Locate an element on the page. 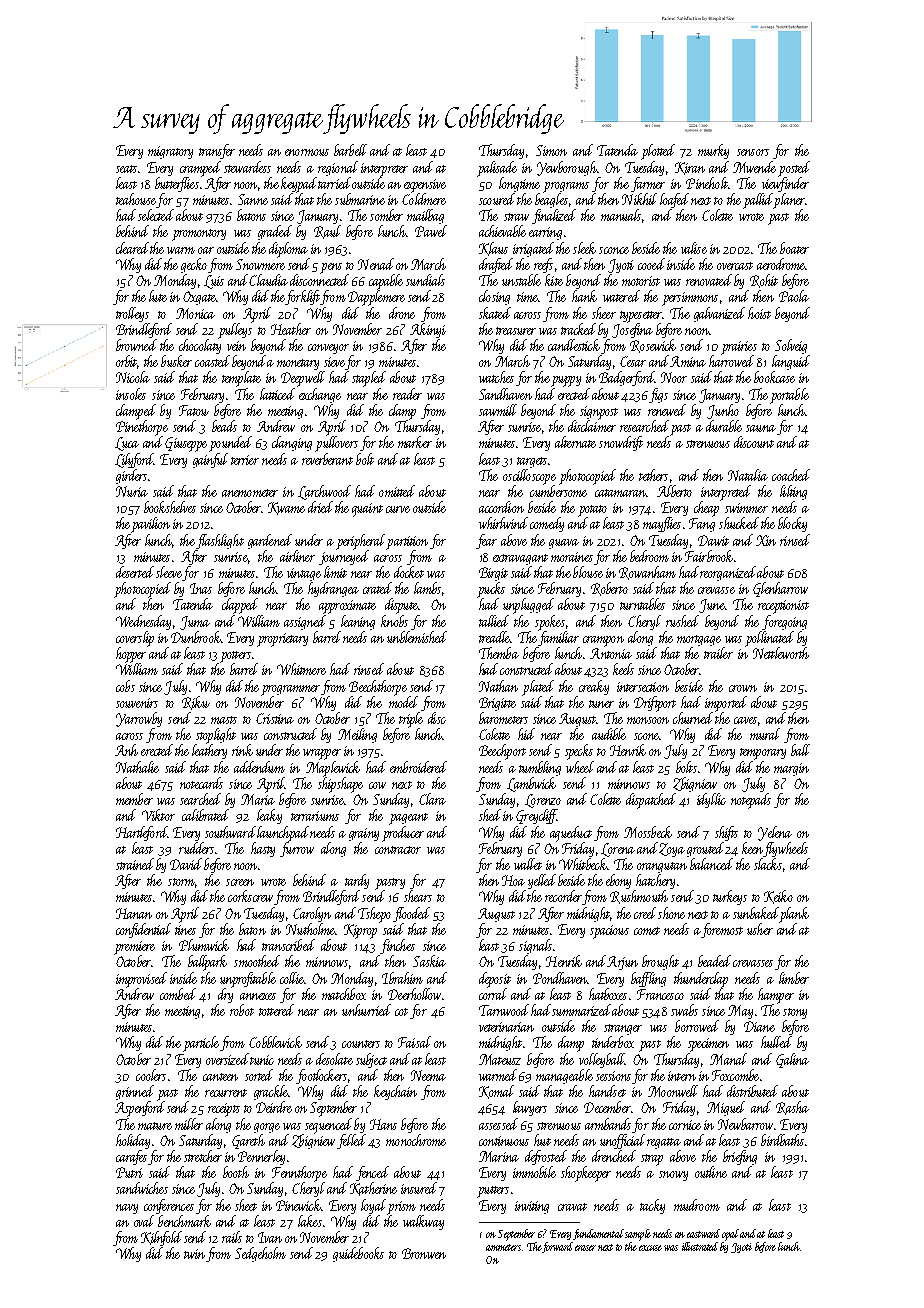 The height and width of the image is (1308, 924). forward is located at coordinates (557, 1247).
